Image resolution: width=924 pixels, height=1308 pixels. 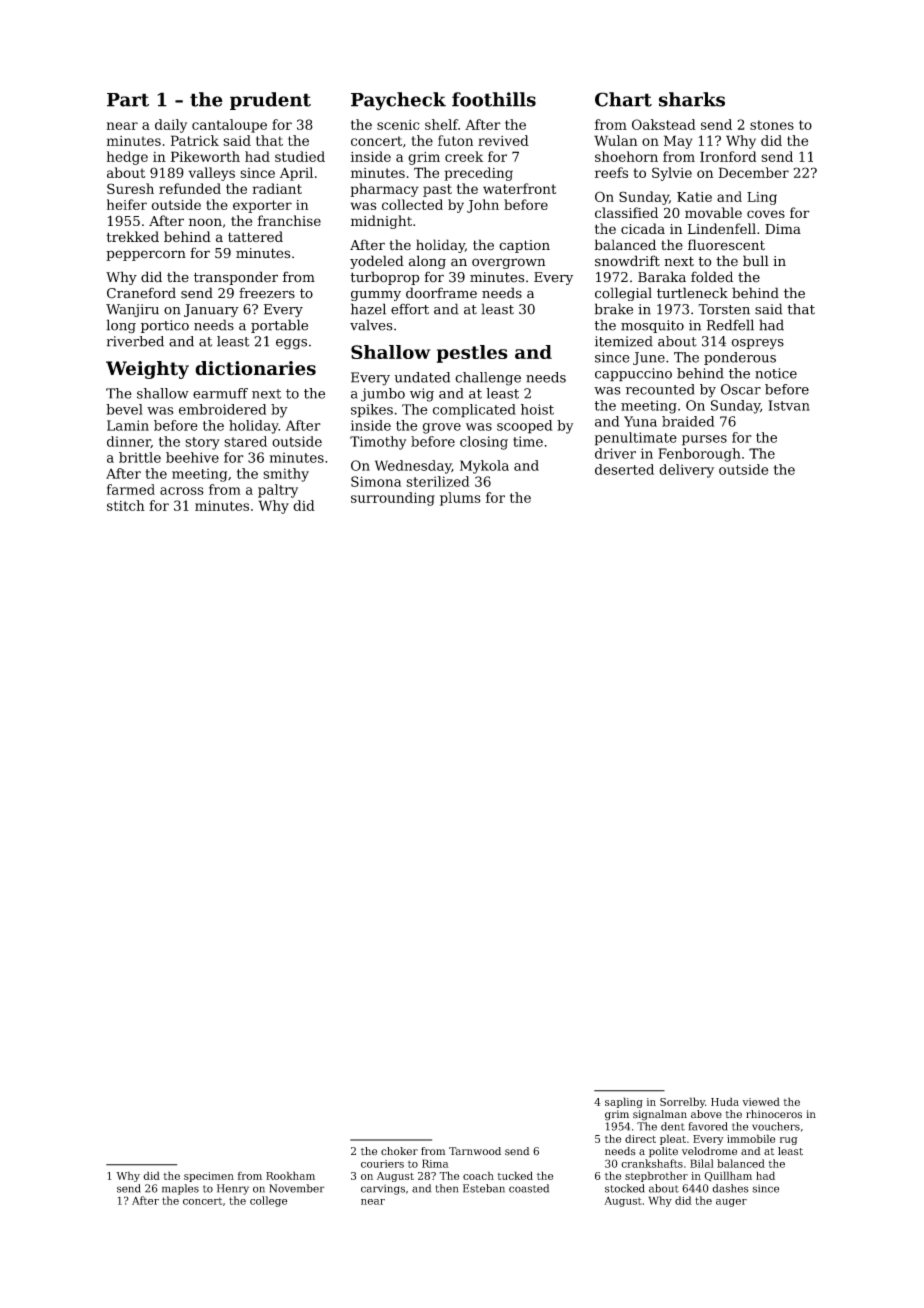 I want to click on stitch, so click(x=126, y=505).
